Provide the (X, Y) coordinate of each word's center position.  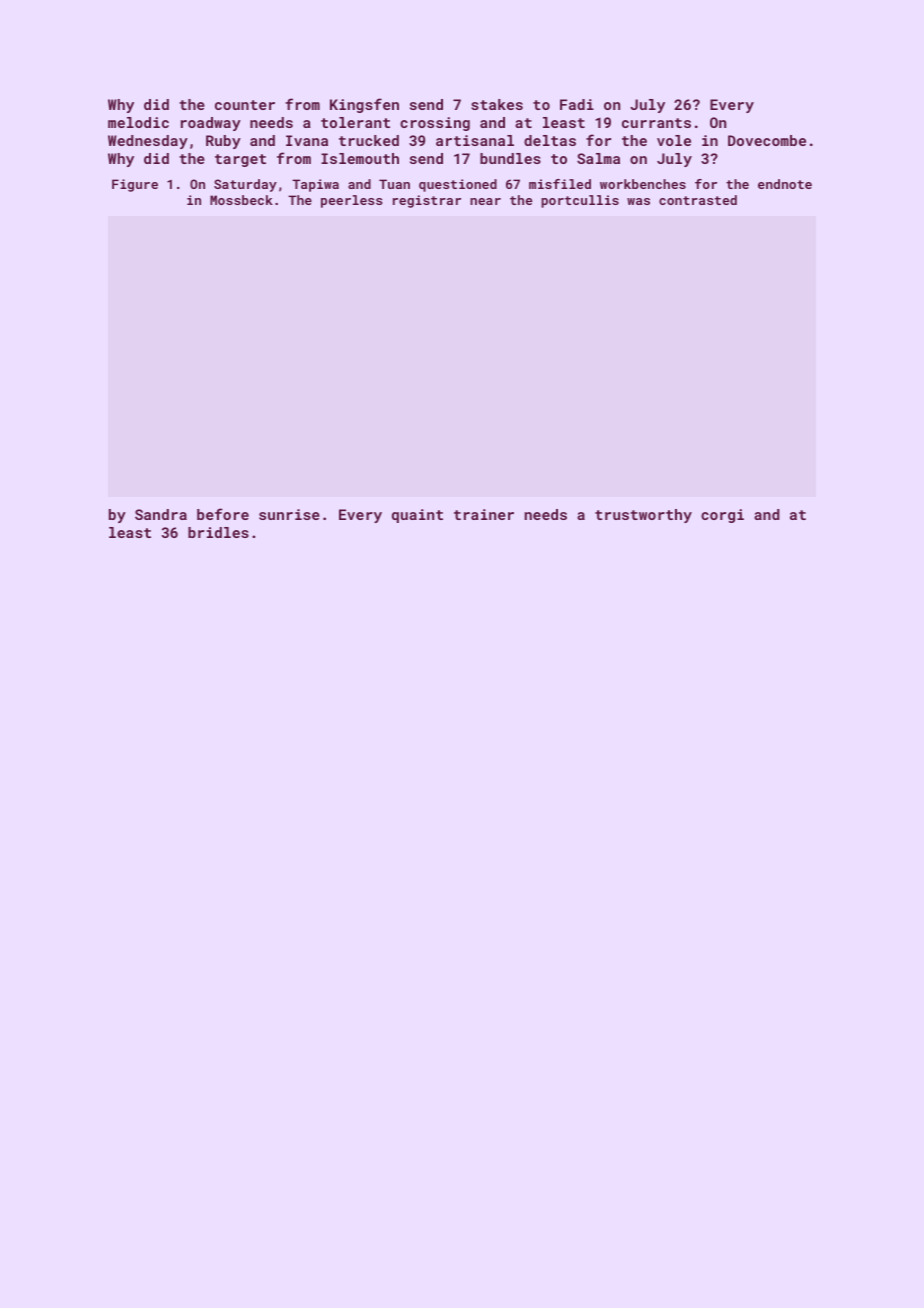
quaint (417, 516)
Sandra (161, 514)
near (485, 201)
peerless (351, 201)
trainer (484, 514)
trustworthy (643, 516)
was (638, 201)
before (223, 514)
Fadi (577, 104)
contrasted (698, 200)
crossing (435, 124)
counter (245, 105)
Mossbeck (241, 200)
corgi (722, 516)
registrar (427, 201)
